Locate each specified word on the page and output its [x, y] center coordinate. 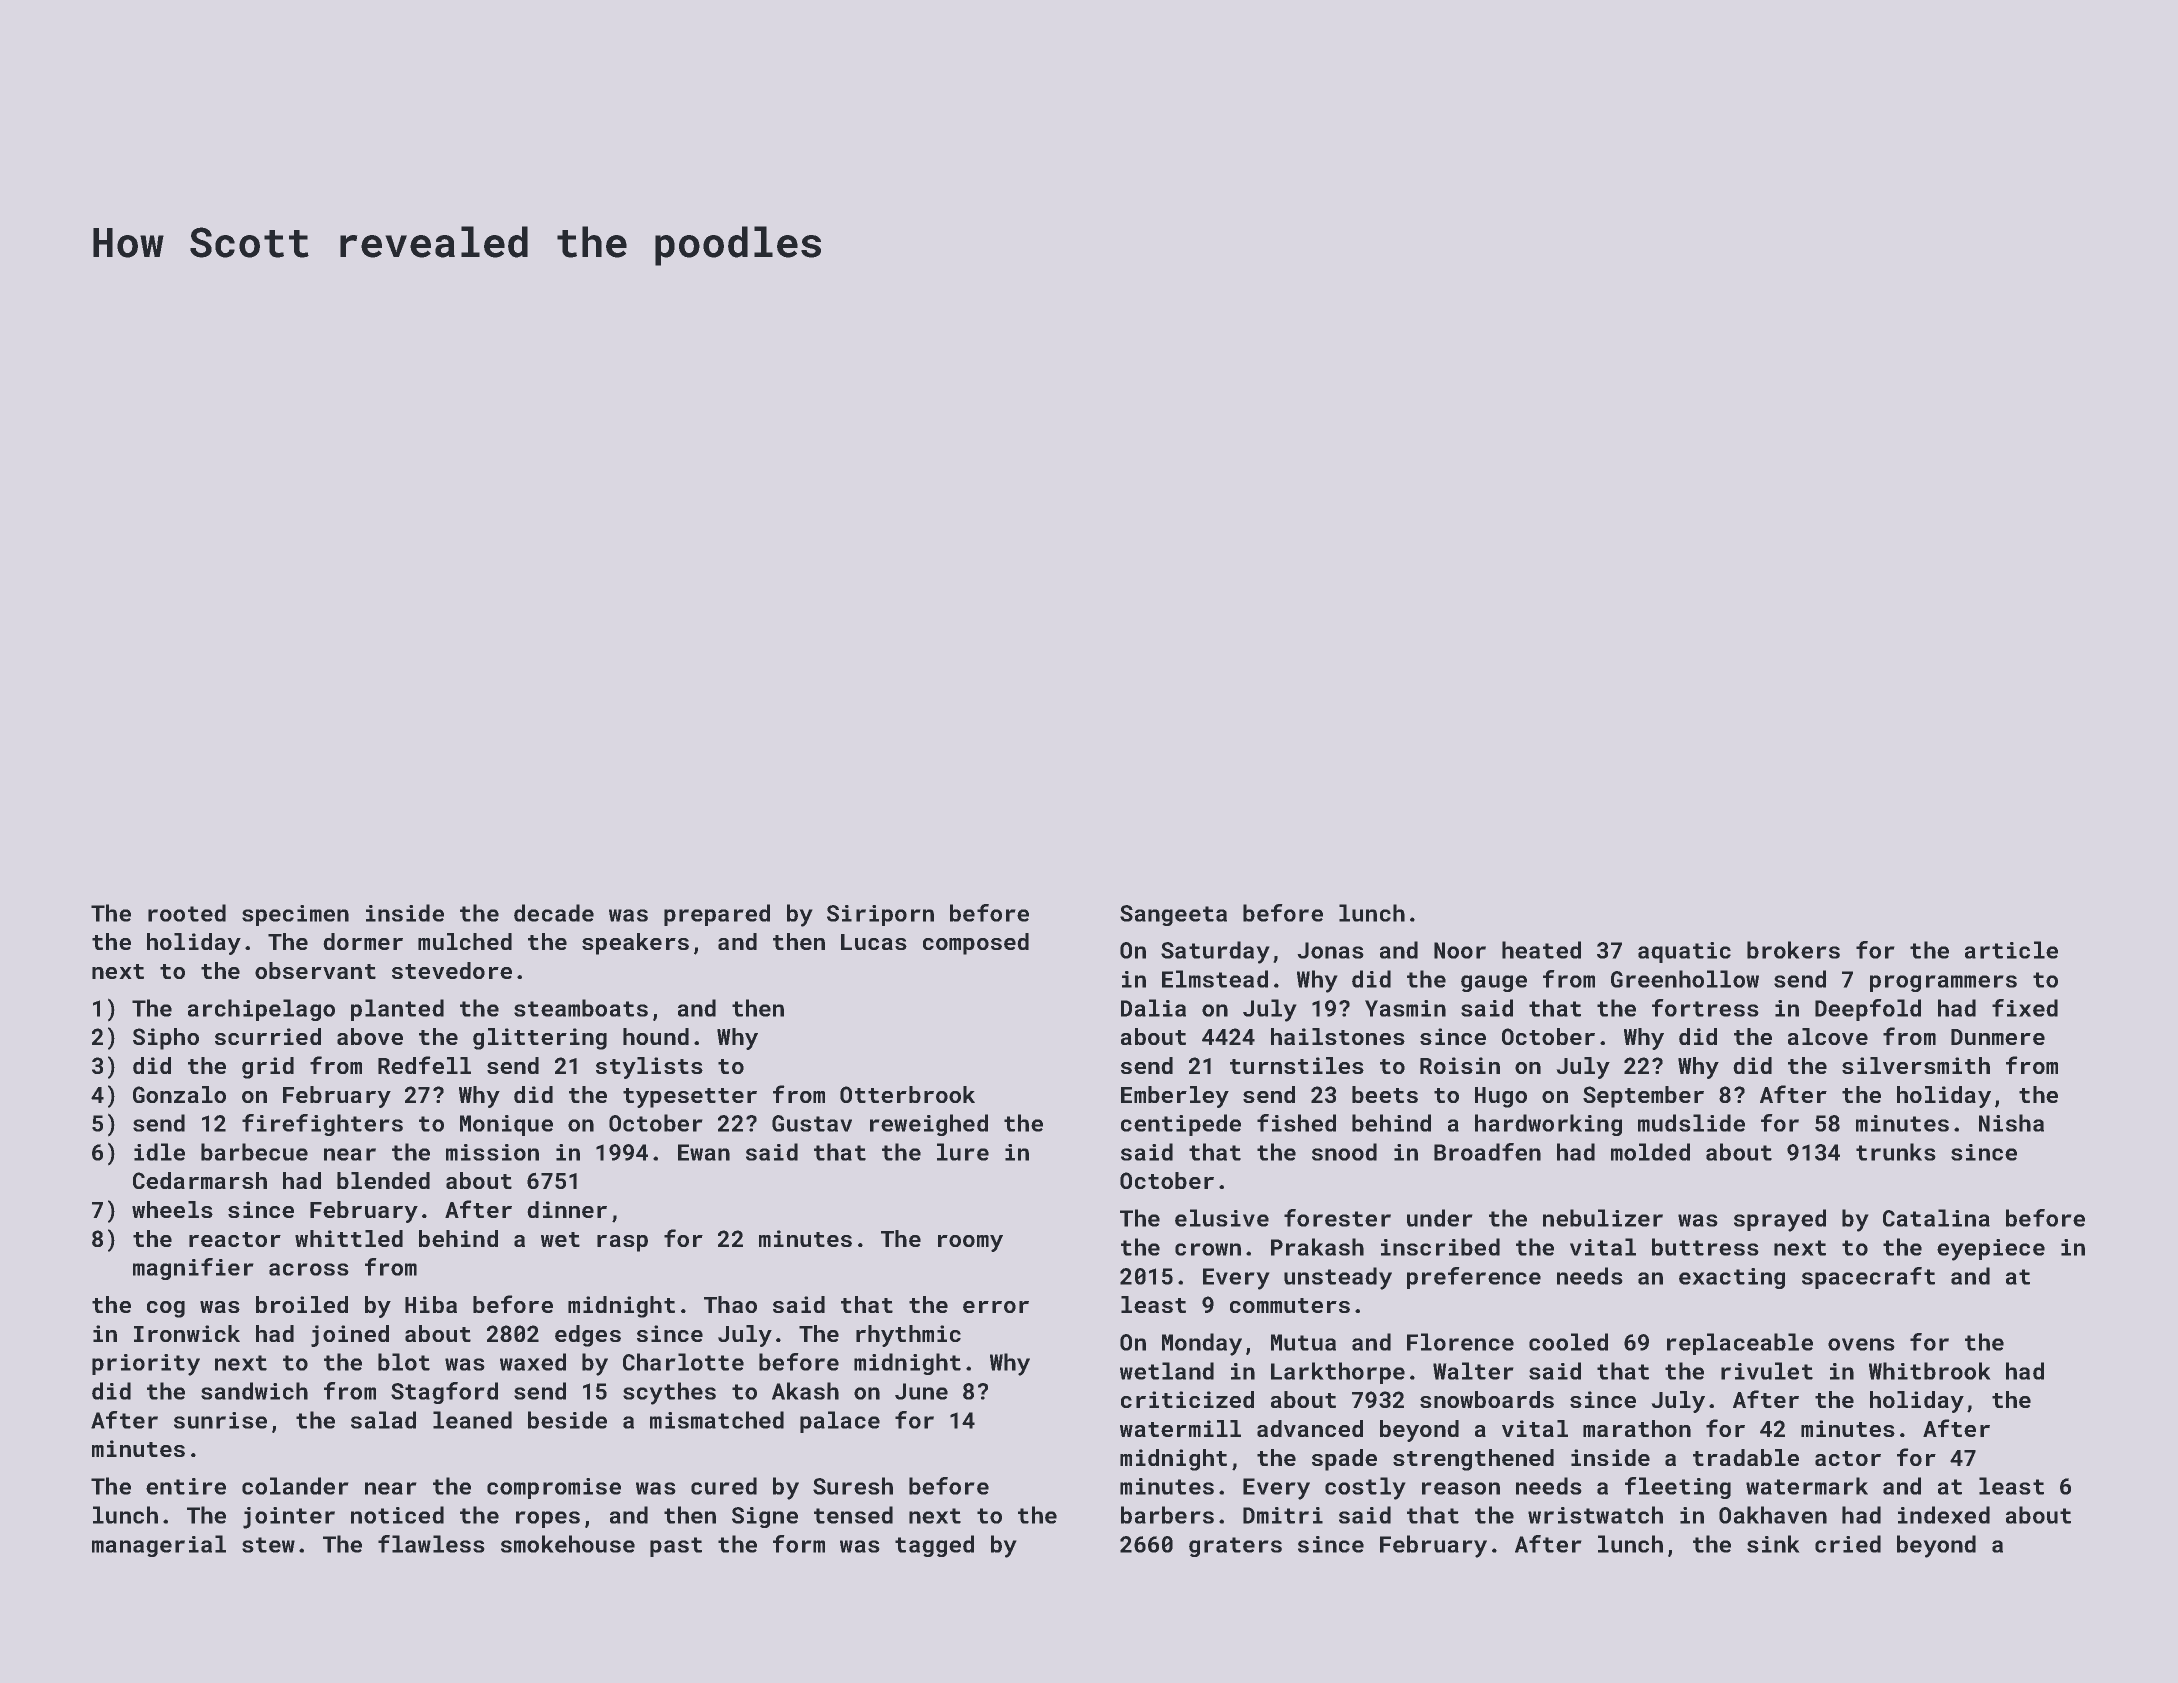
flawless [431, 1544]
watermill [1180, 1428]
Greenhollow [1685, 979]
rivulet [1767, 1371]
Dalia [1153, 1008]
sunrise [220, 1420]
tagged [934, 1546]
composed [976, 944]
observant [315, 970]
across [309, 1269]
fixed [2025, 1008]
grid [268, 1068]
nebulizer [1603, 1218]
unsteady [1338, 1278]
